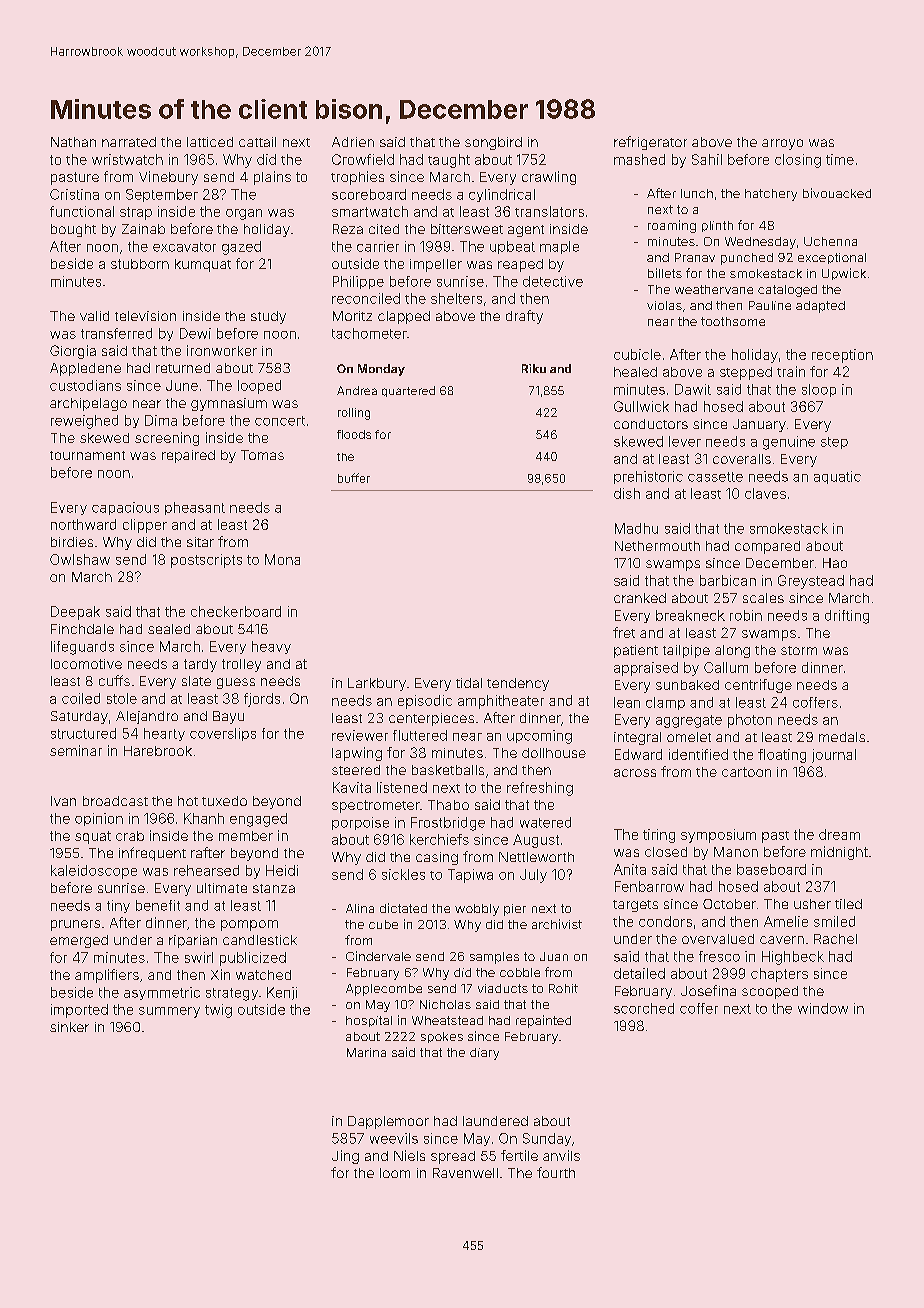 The image size is (924, 1308). Describe the element at coordinates (665, 921) in the page. I see `condors` at that location.
